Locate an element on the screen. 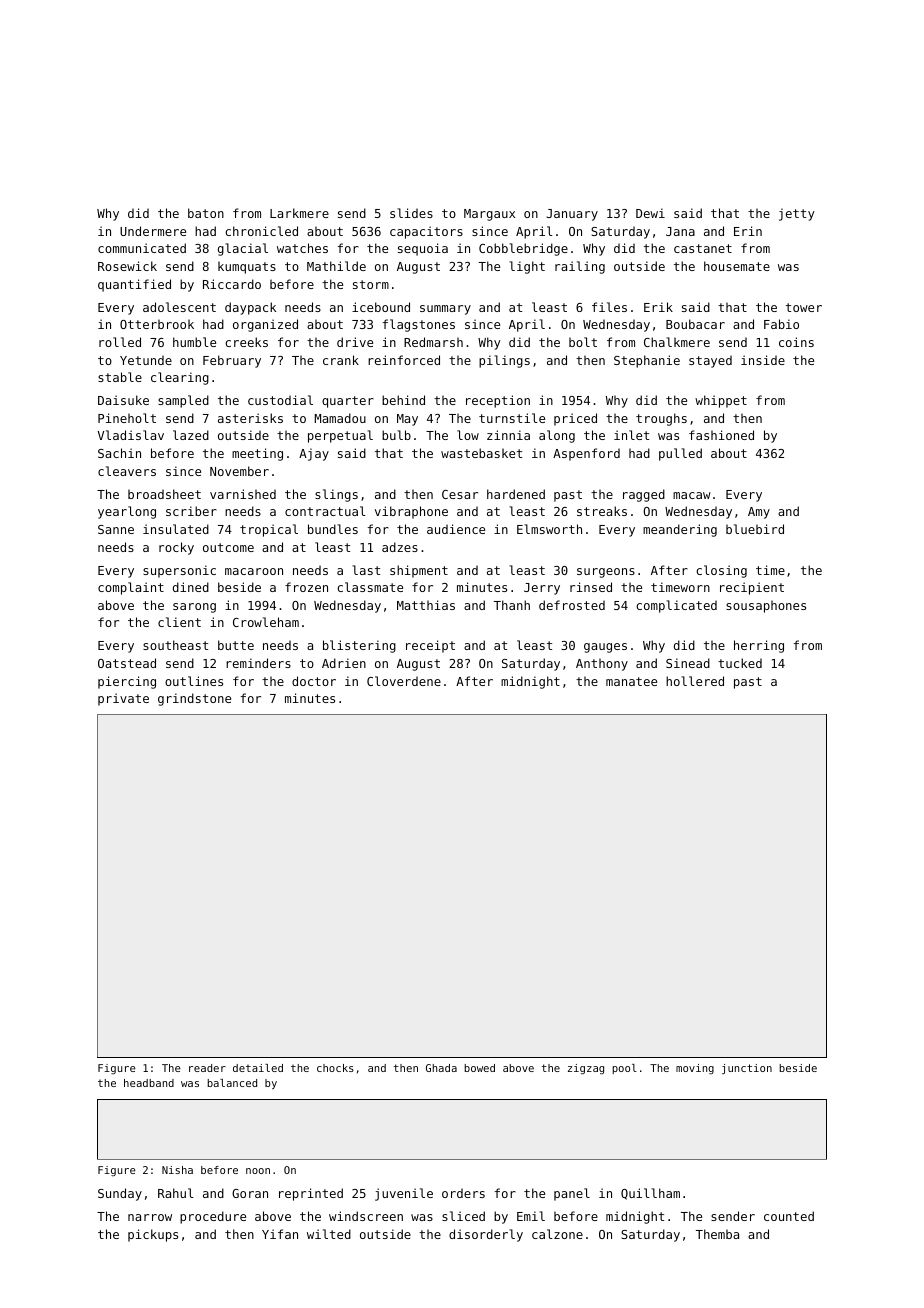 The height and width of the screenshot is (1308, 924). zigzag is located at coordinates (586, 1069).
